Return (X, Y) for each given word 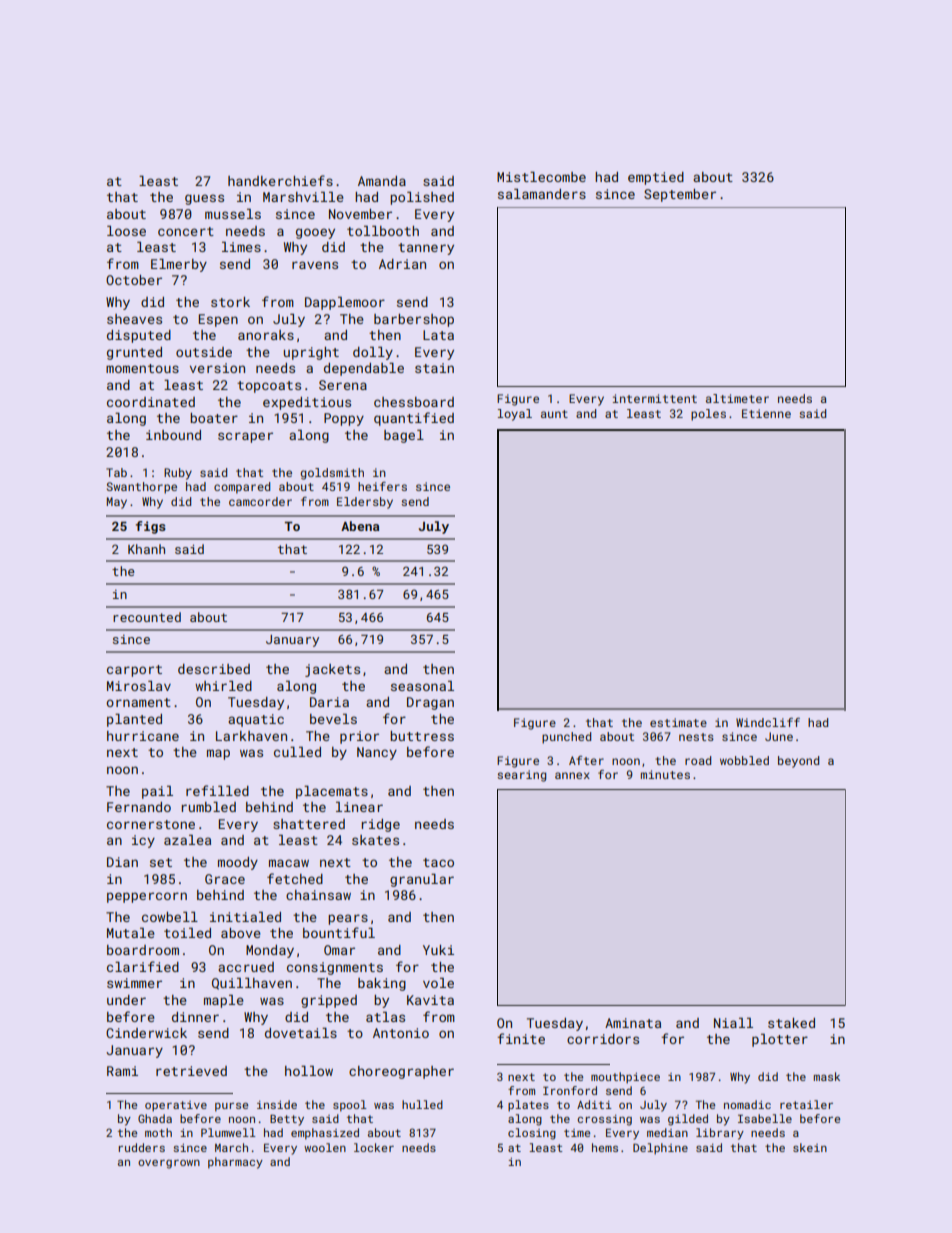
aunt (554, 414)
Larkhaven (251, 736)
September (680, 195)
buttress (422, 736)
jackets (332, 670)
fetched (295, 878)
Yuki (438, 950)
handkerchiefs (280, 180)
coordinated (151, 402)
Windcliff (768, 722)
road (698, 760)
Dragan (430, 703)
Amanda (382, 181)
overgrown (169, 1164)
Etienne (766, 413)
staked (791, 1023)
